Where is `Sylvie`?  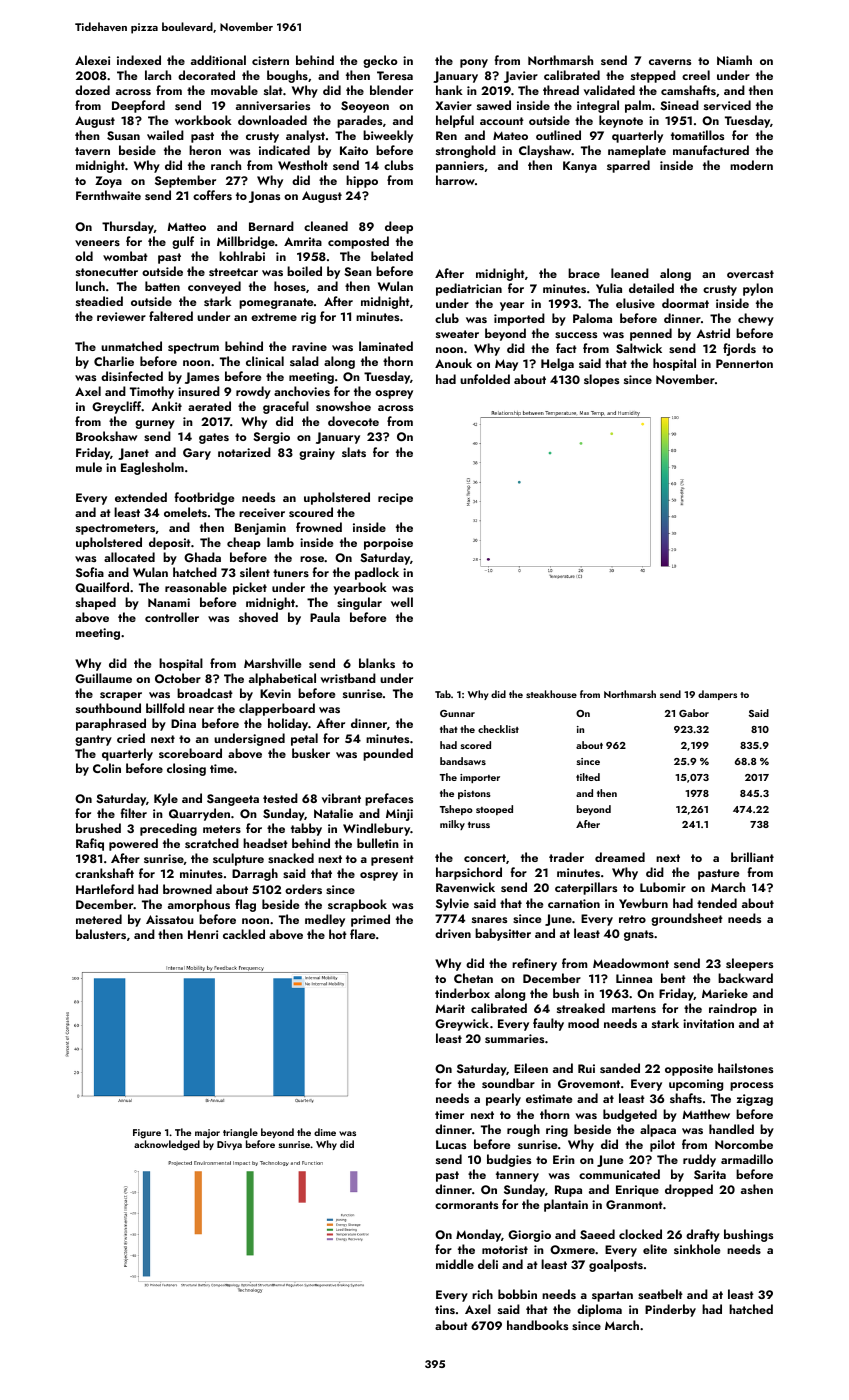
Sylvie is located at coordinates (452, 904).
